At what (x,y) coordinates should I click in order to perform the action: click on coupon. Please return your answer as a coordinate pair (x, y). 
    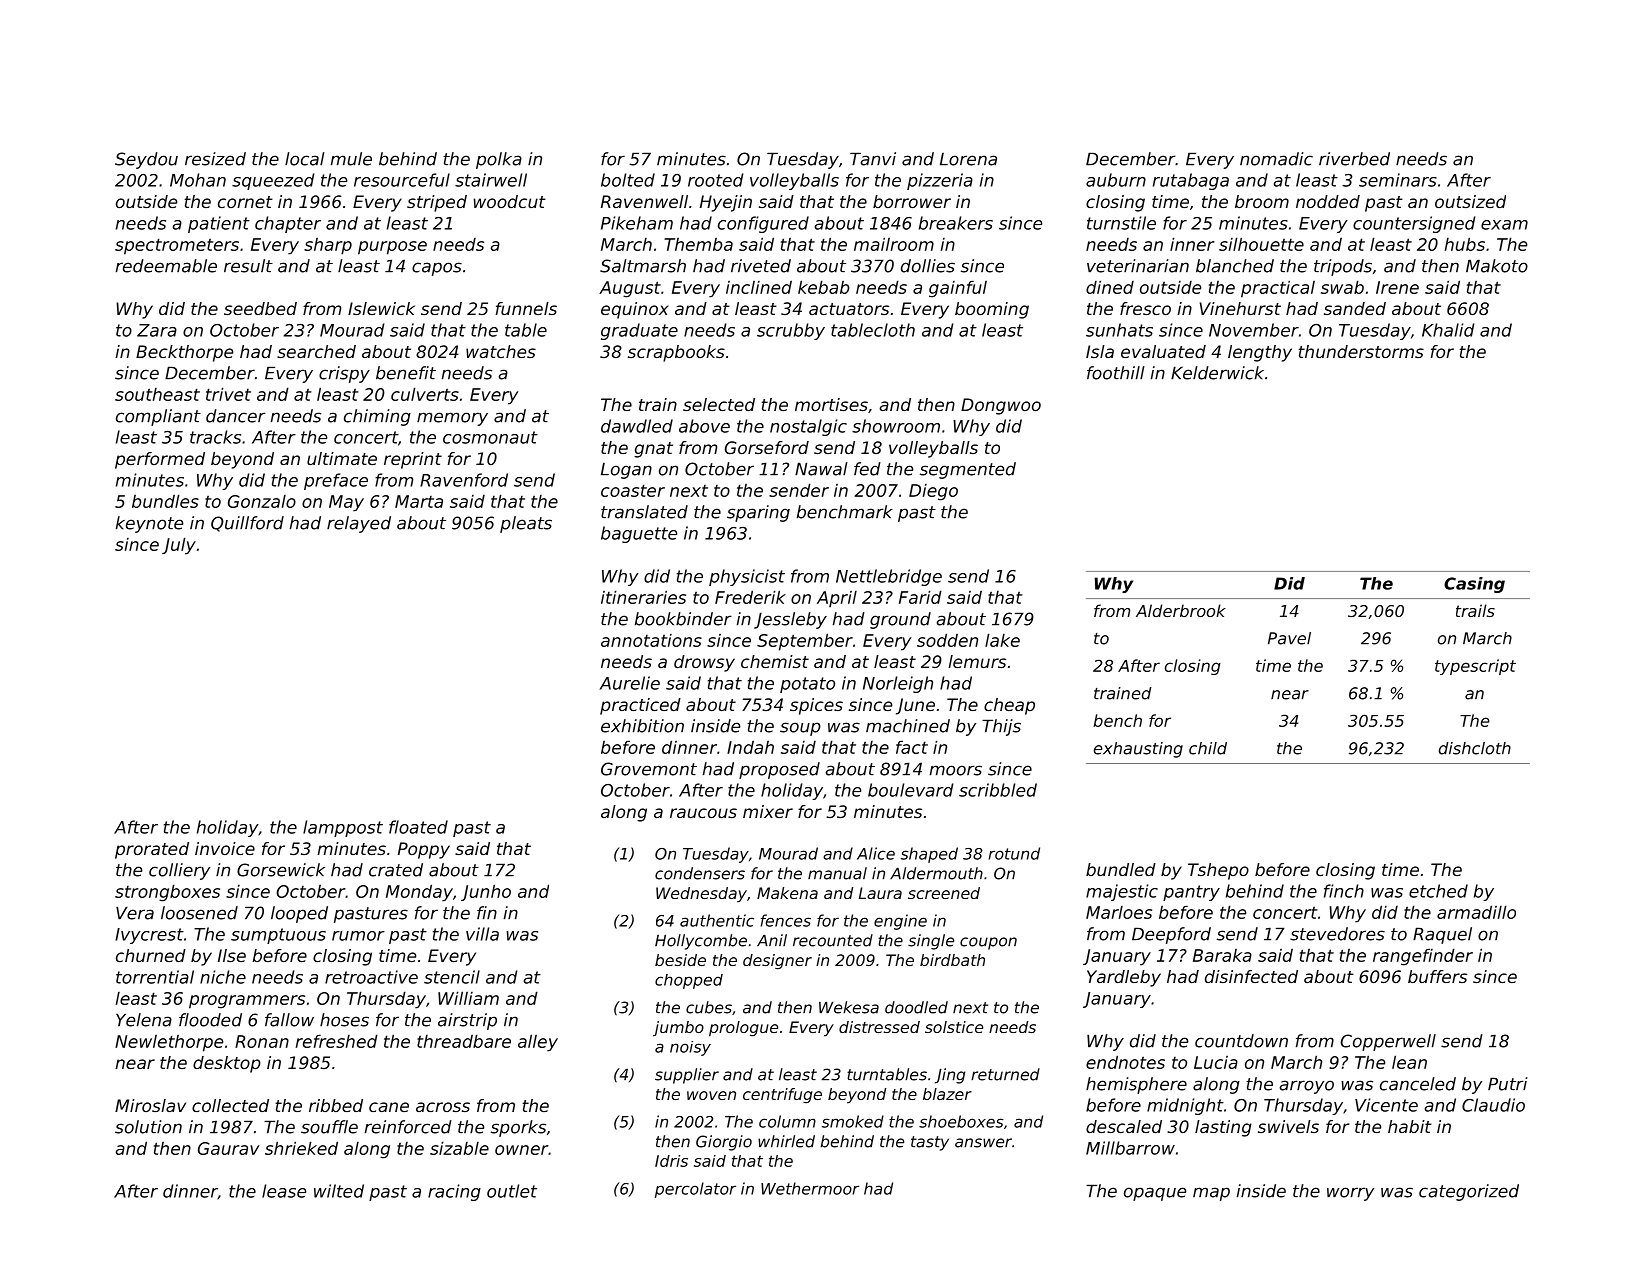
    Looking at the image, I should click on (988, 943).
